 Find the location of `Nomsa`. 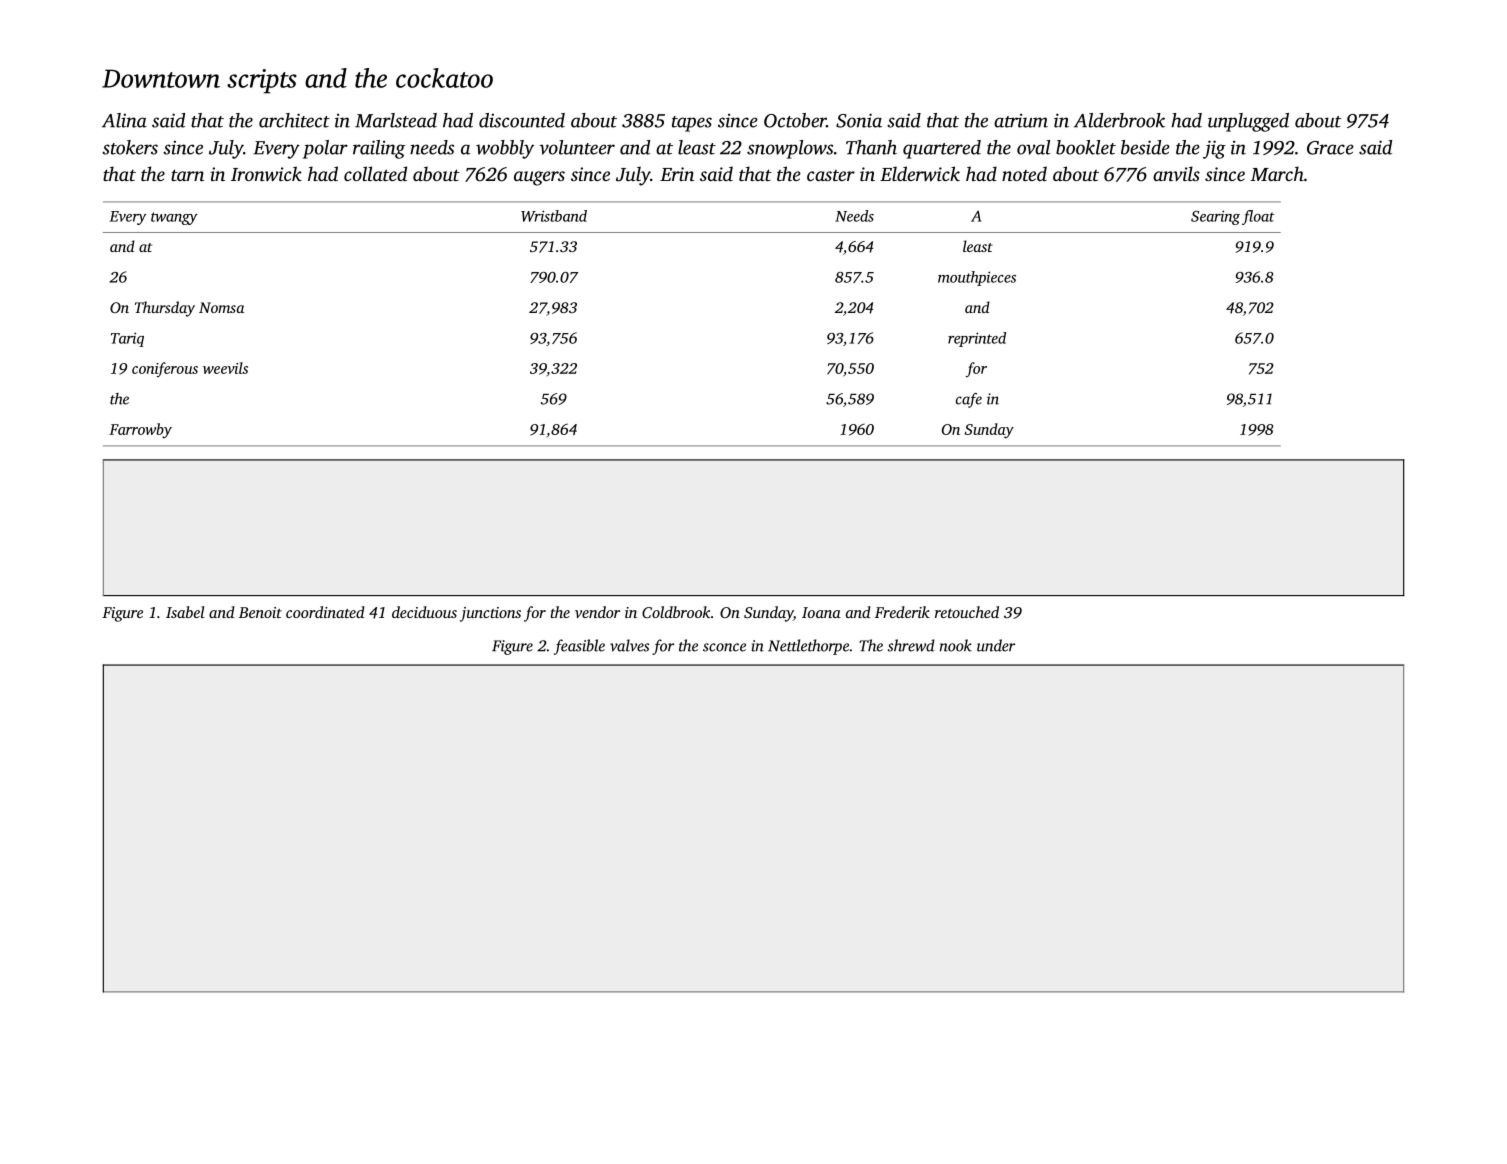

Nomsa is located at coordinates (221, 307).
